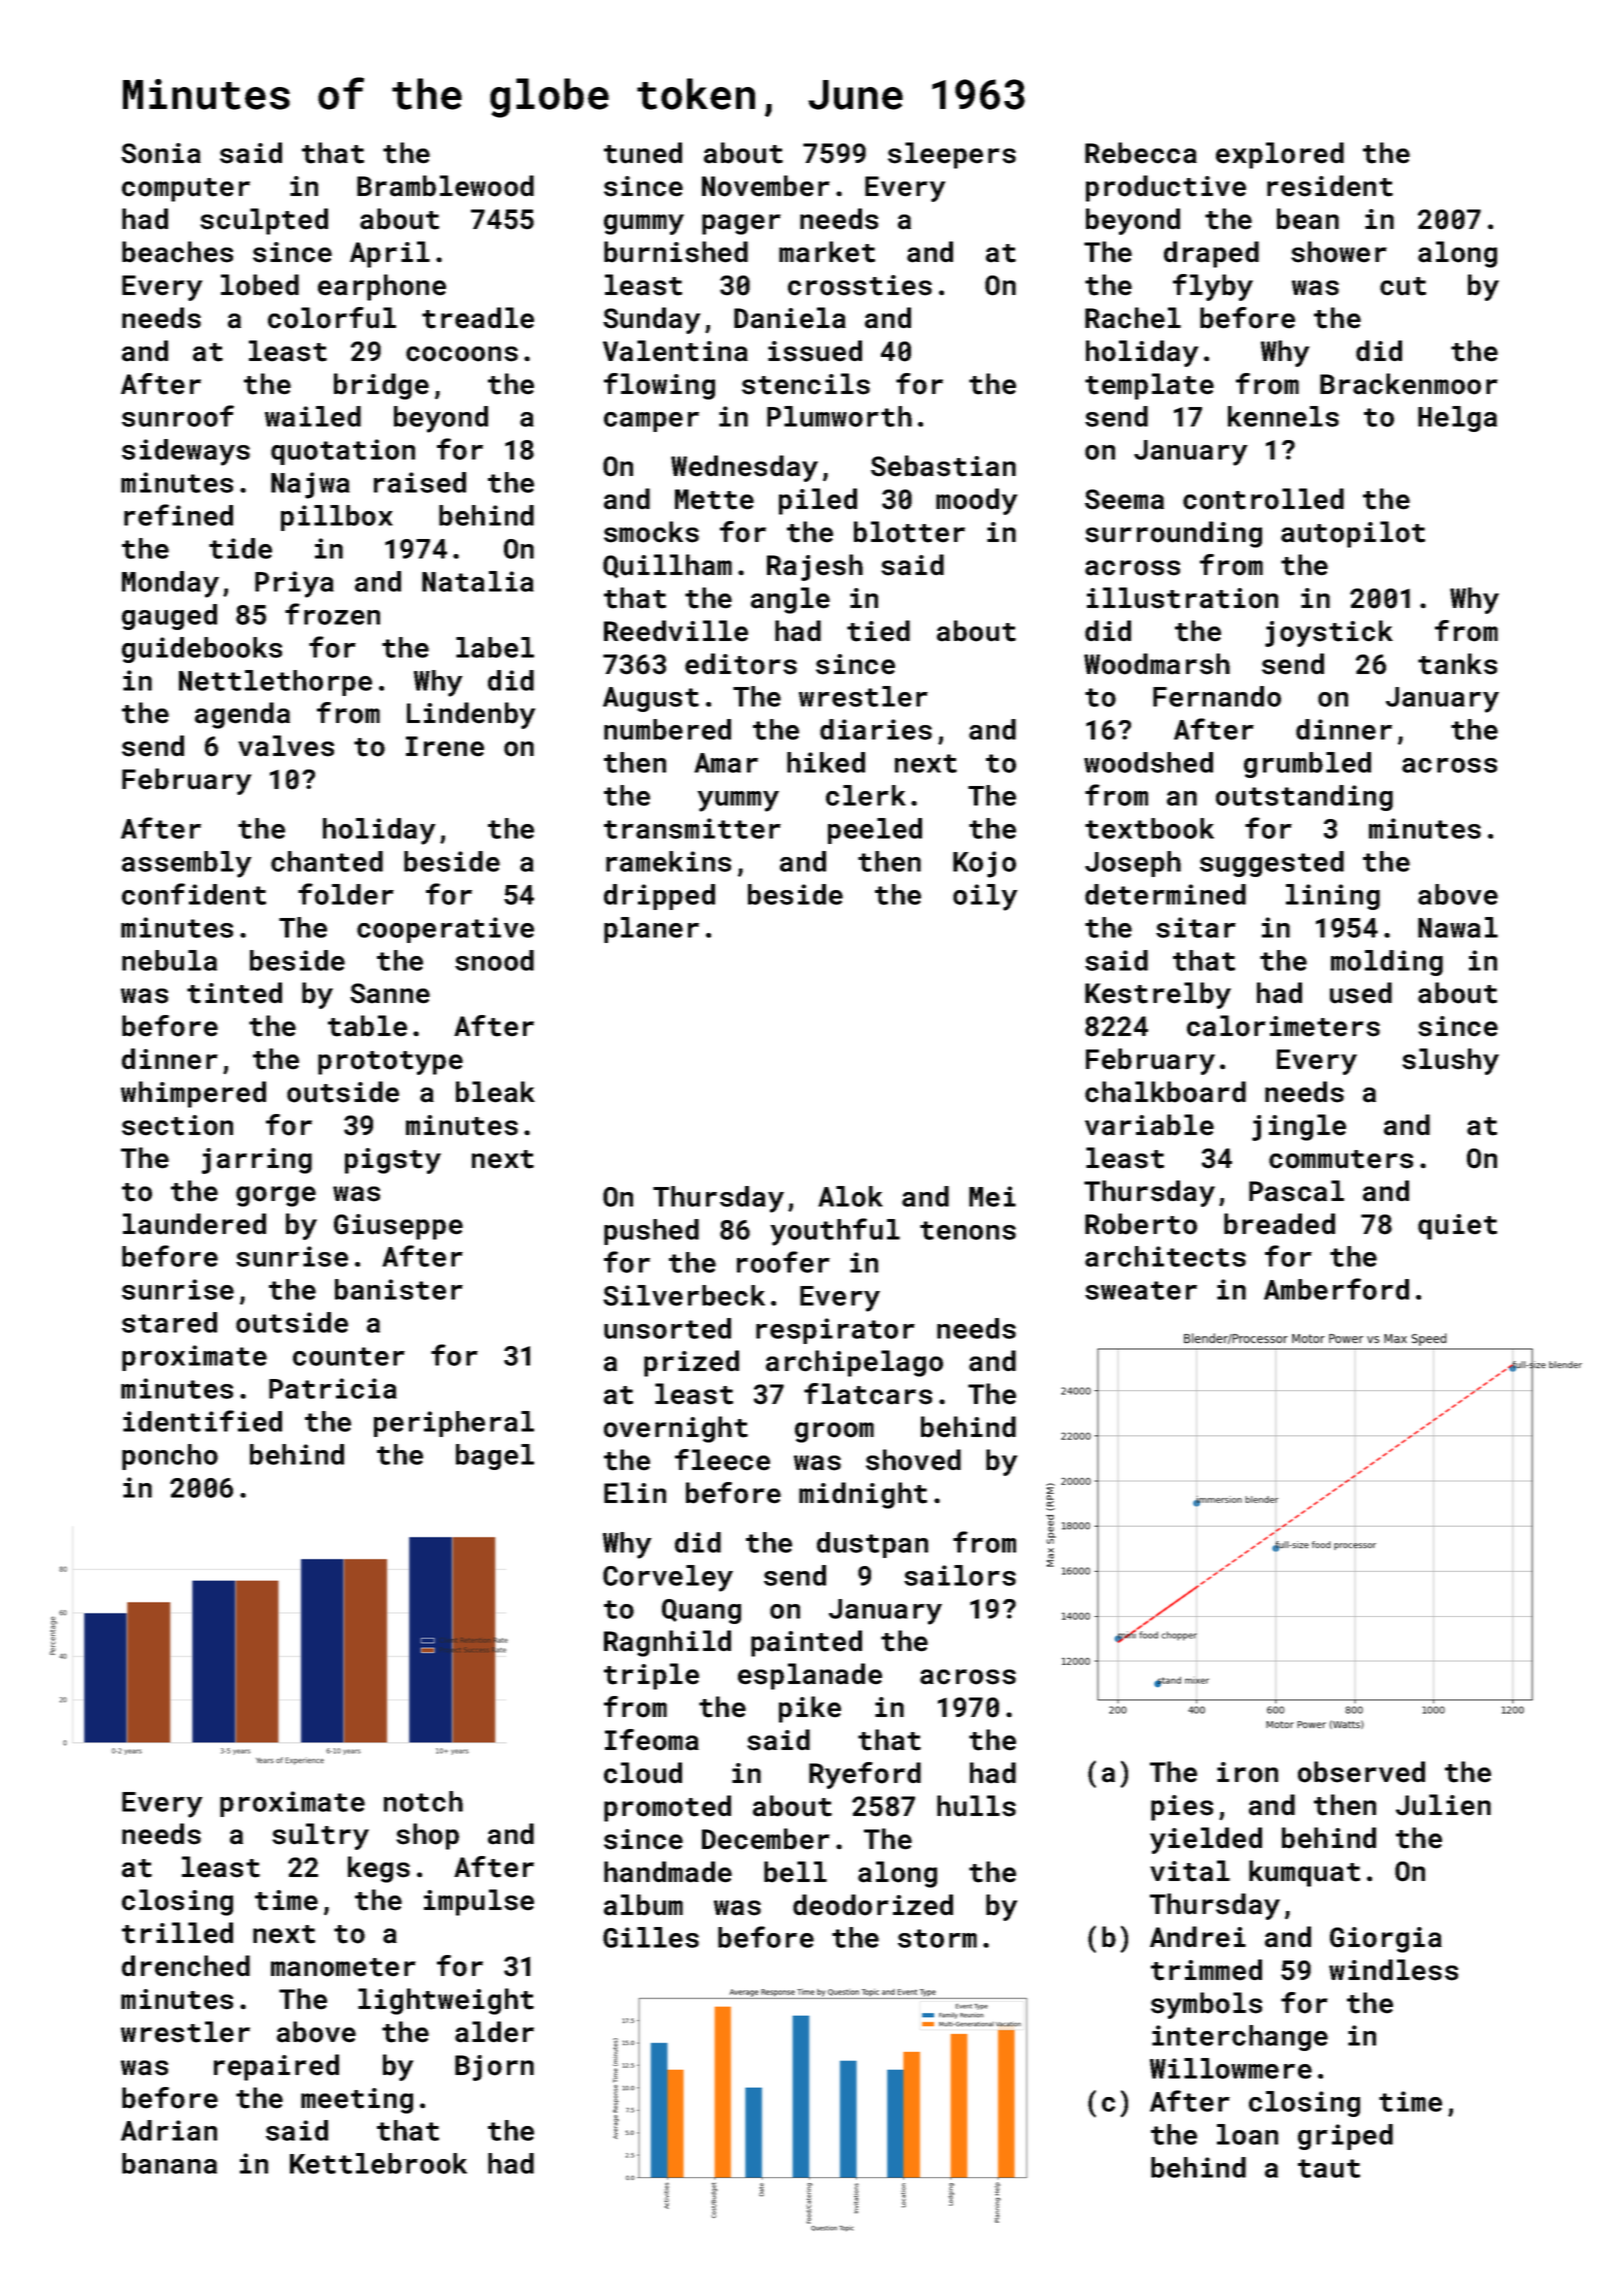 The height and width of the image is (2292, 1620). I want to click on Pascal, so click(1296, 1191).
